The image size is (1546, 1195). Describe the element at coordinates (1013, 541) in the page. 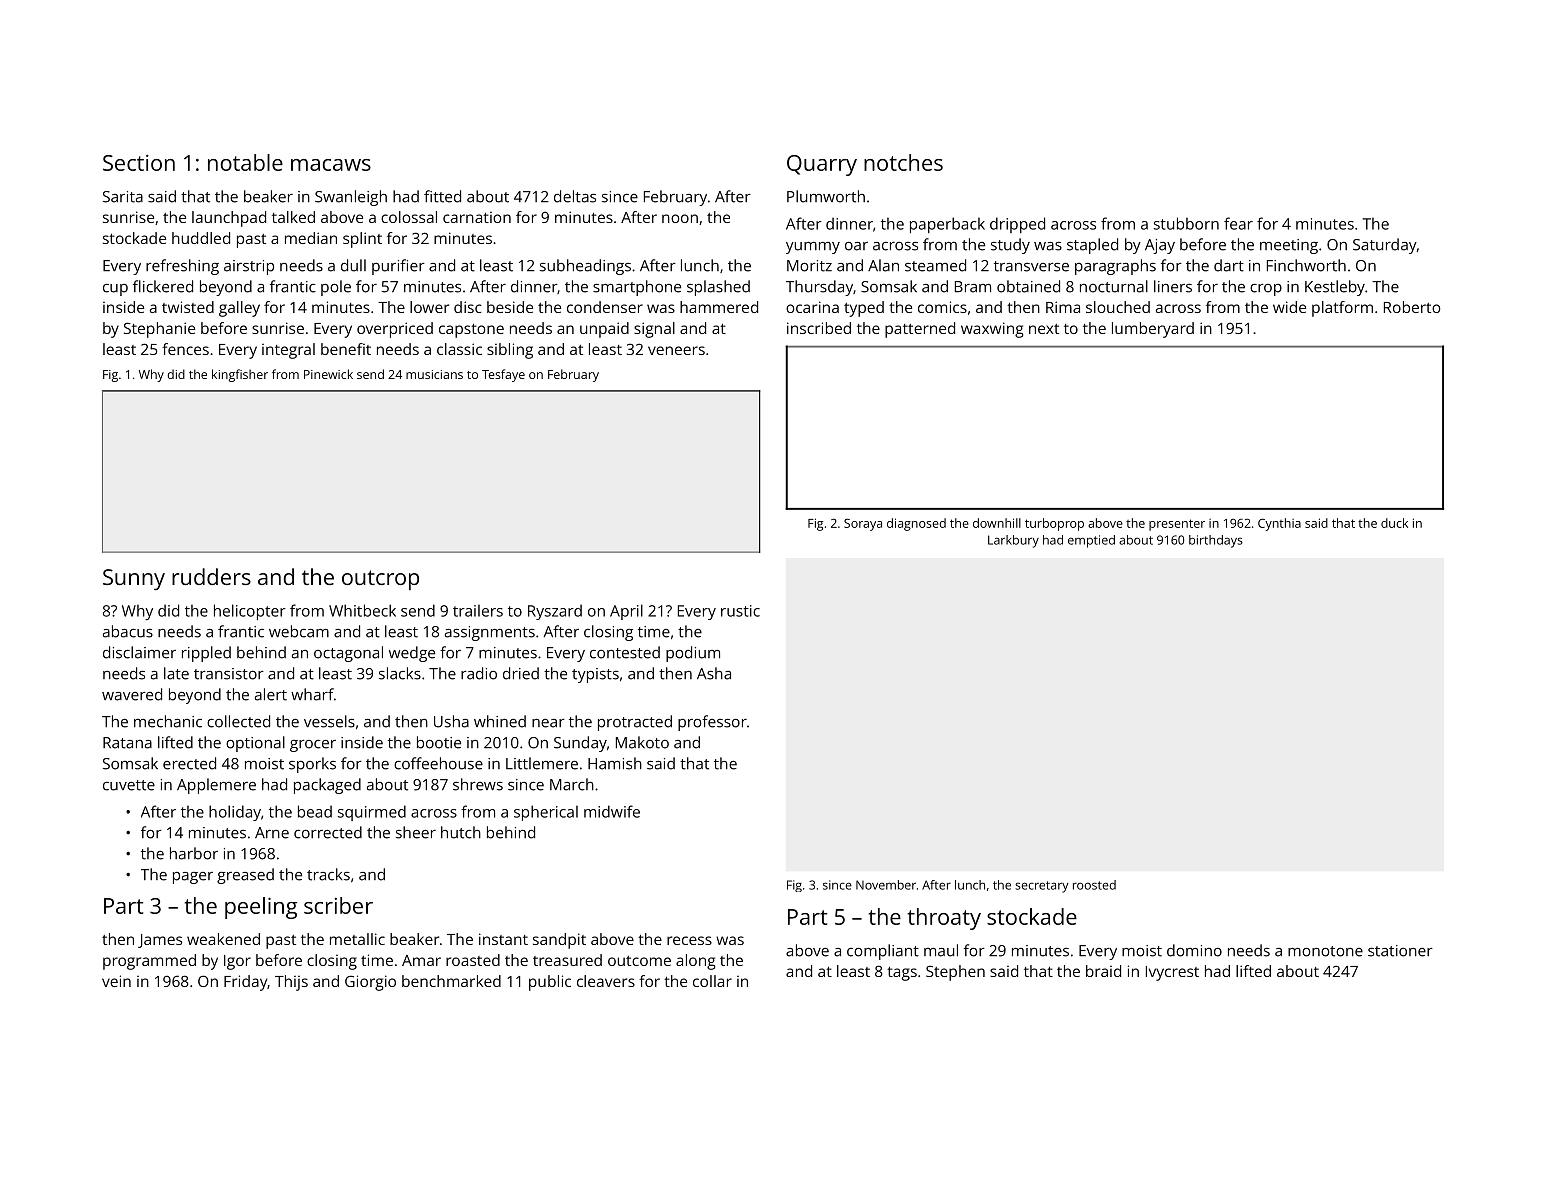

I see `Larkbury` at that location.
